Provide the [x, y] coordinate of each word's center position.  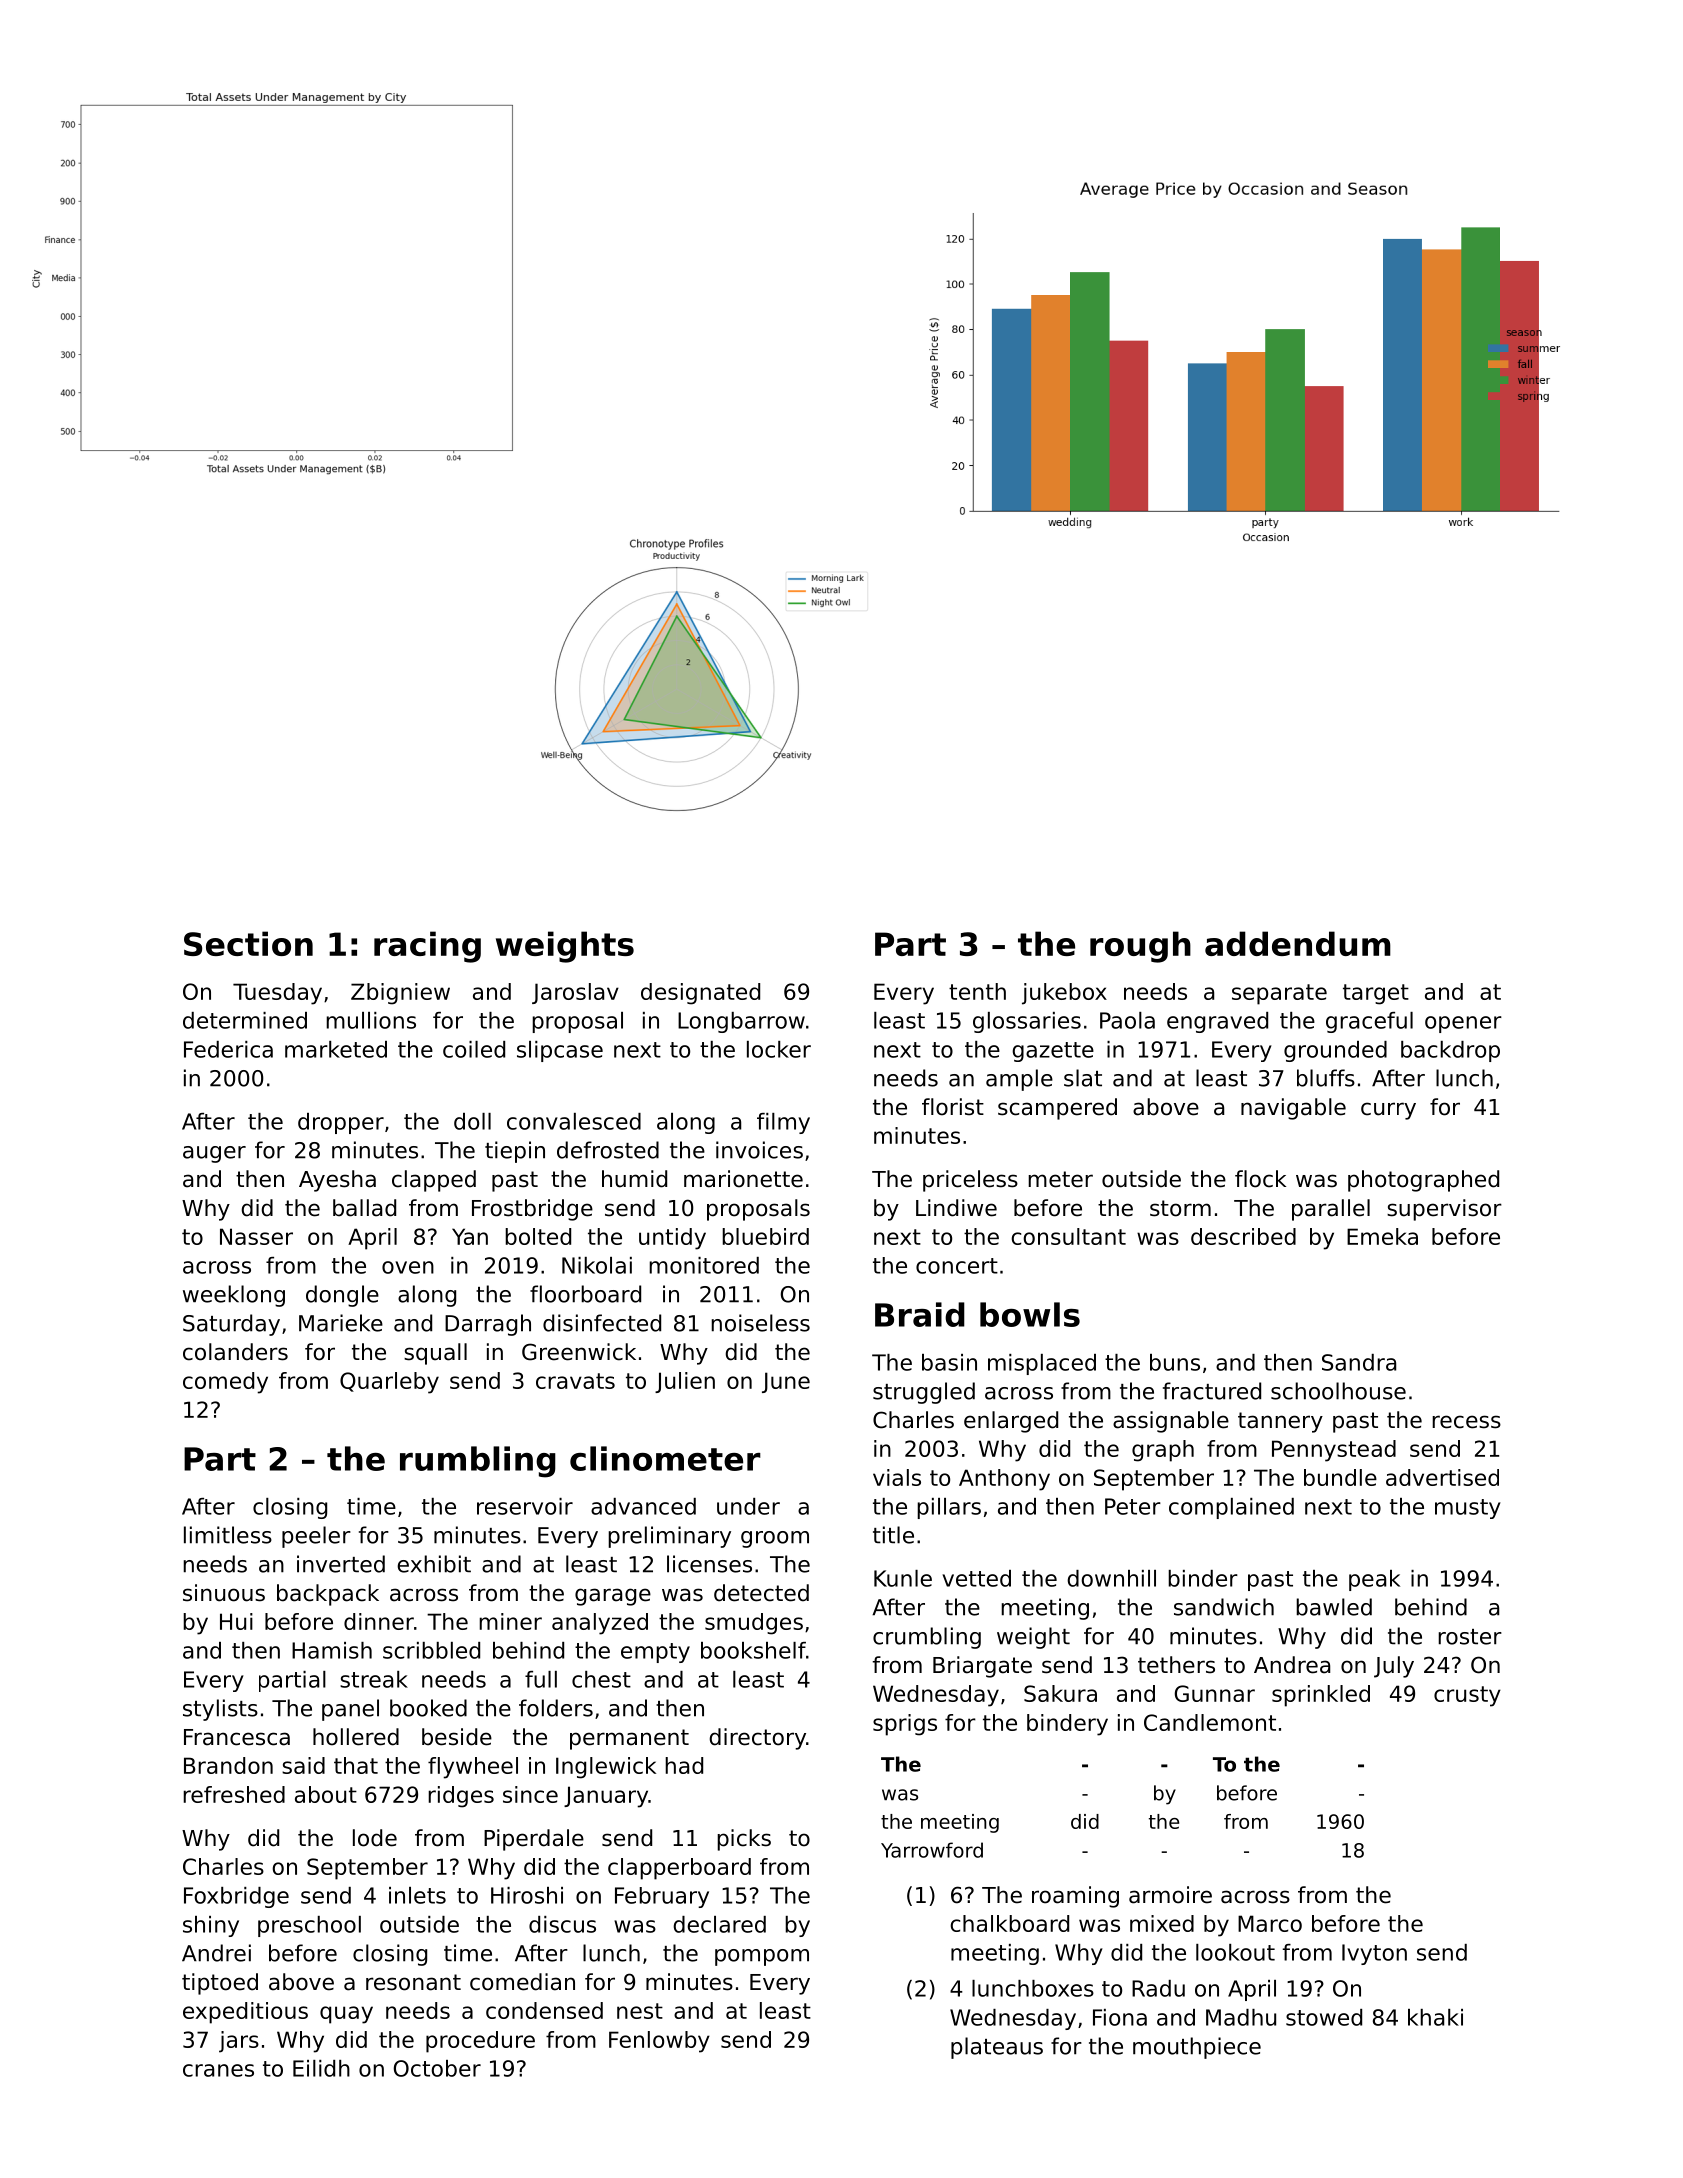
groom [775, 1539]
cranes [218, 2070]
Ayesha [337, 1181]
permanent [629, 1739]
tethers [1176, 1665]
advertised [1442, 1477]
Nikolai [597, 1265]
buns [1175, 1362]
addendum [1298, 943]
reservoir [525, 1506]
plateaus [997, 2048]
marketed [336, 1049]
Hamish [332, 1650]
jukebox [1064, 994]
